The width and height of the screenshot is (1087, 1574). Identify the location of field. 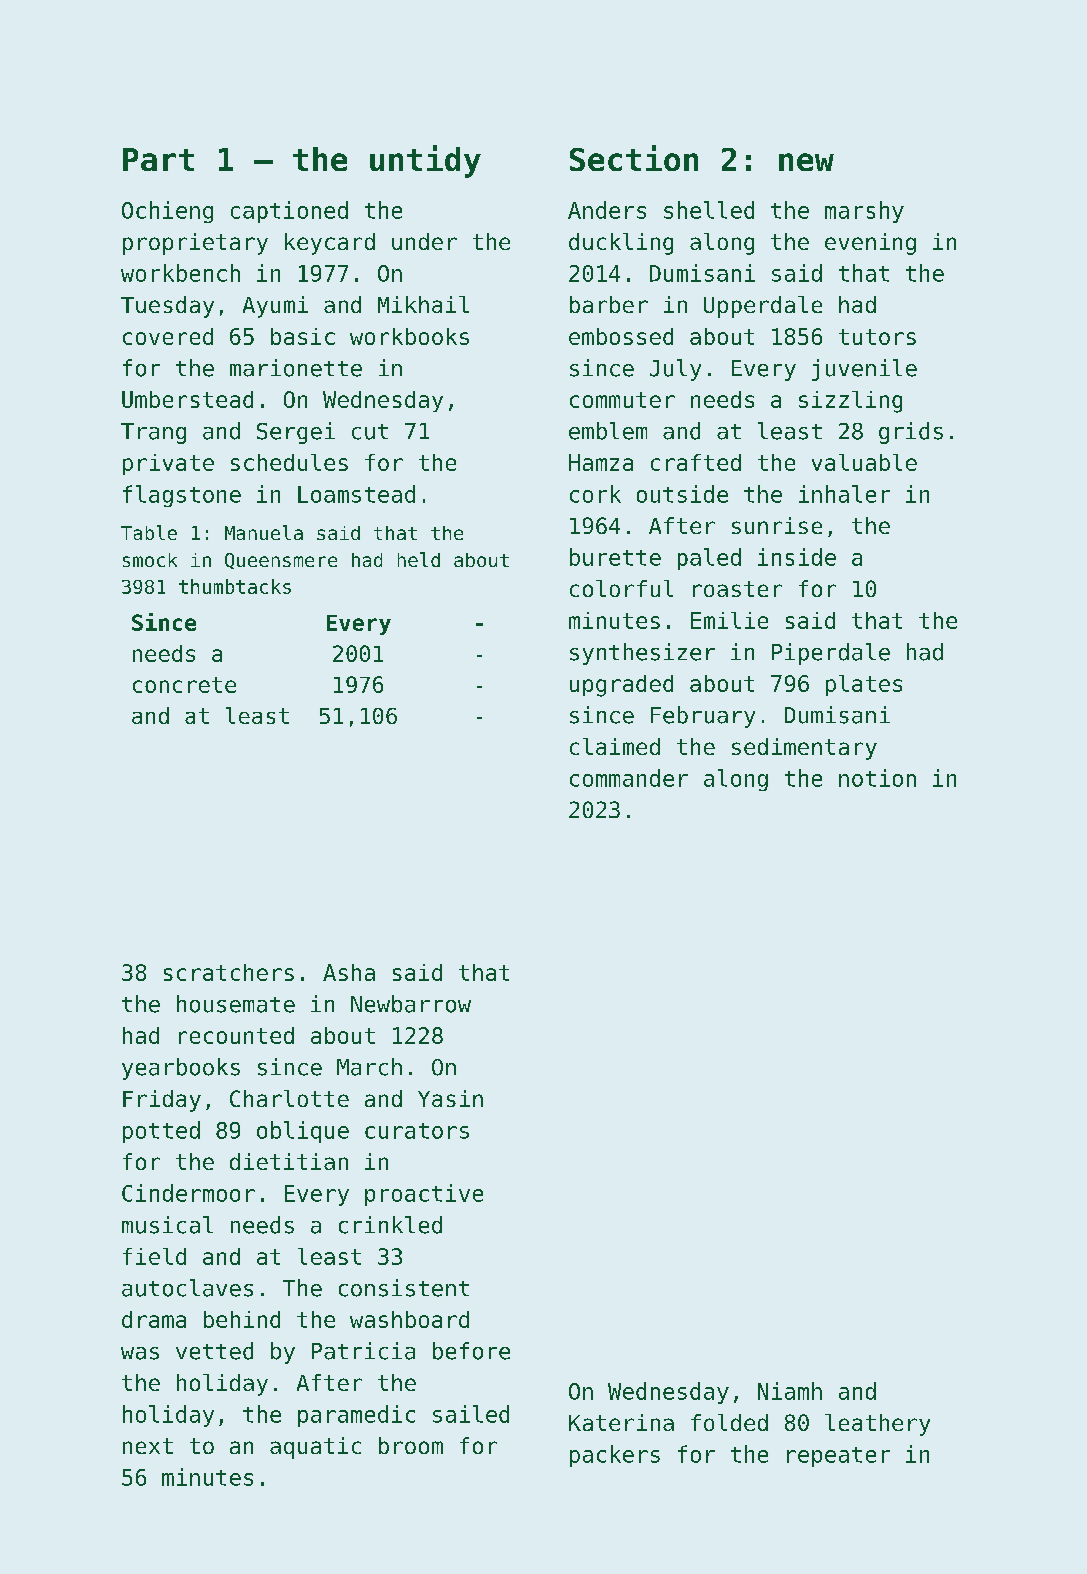
(154, 1256).
